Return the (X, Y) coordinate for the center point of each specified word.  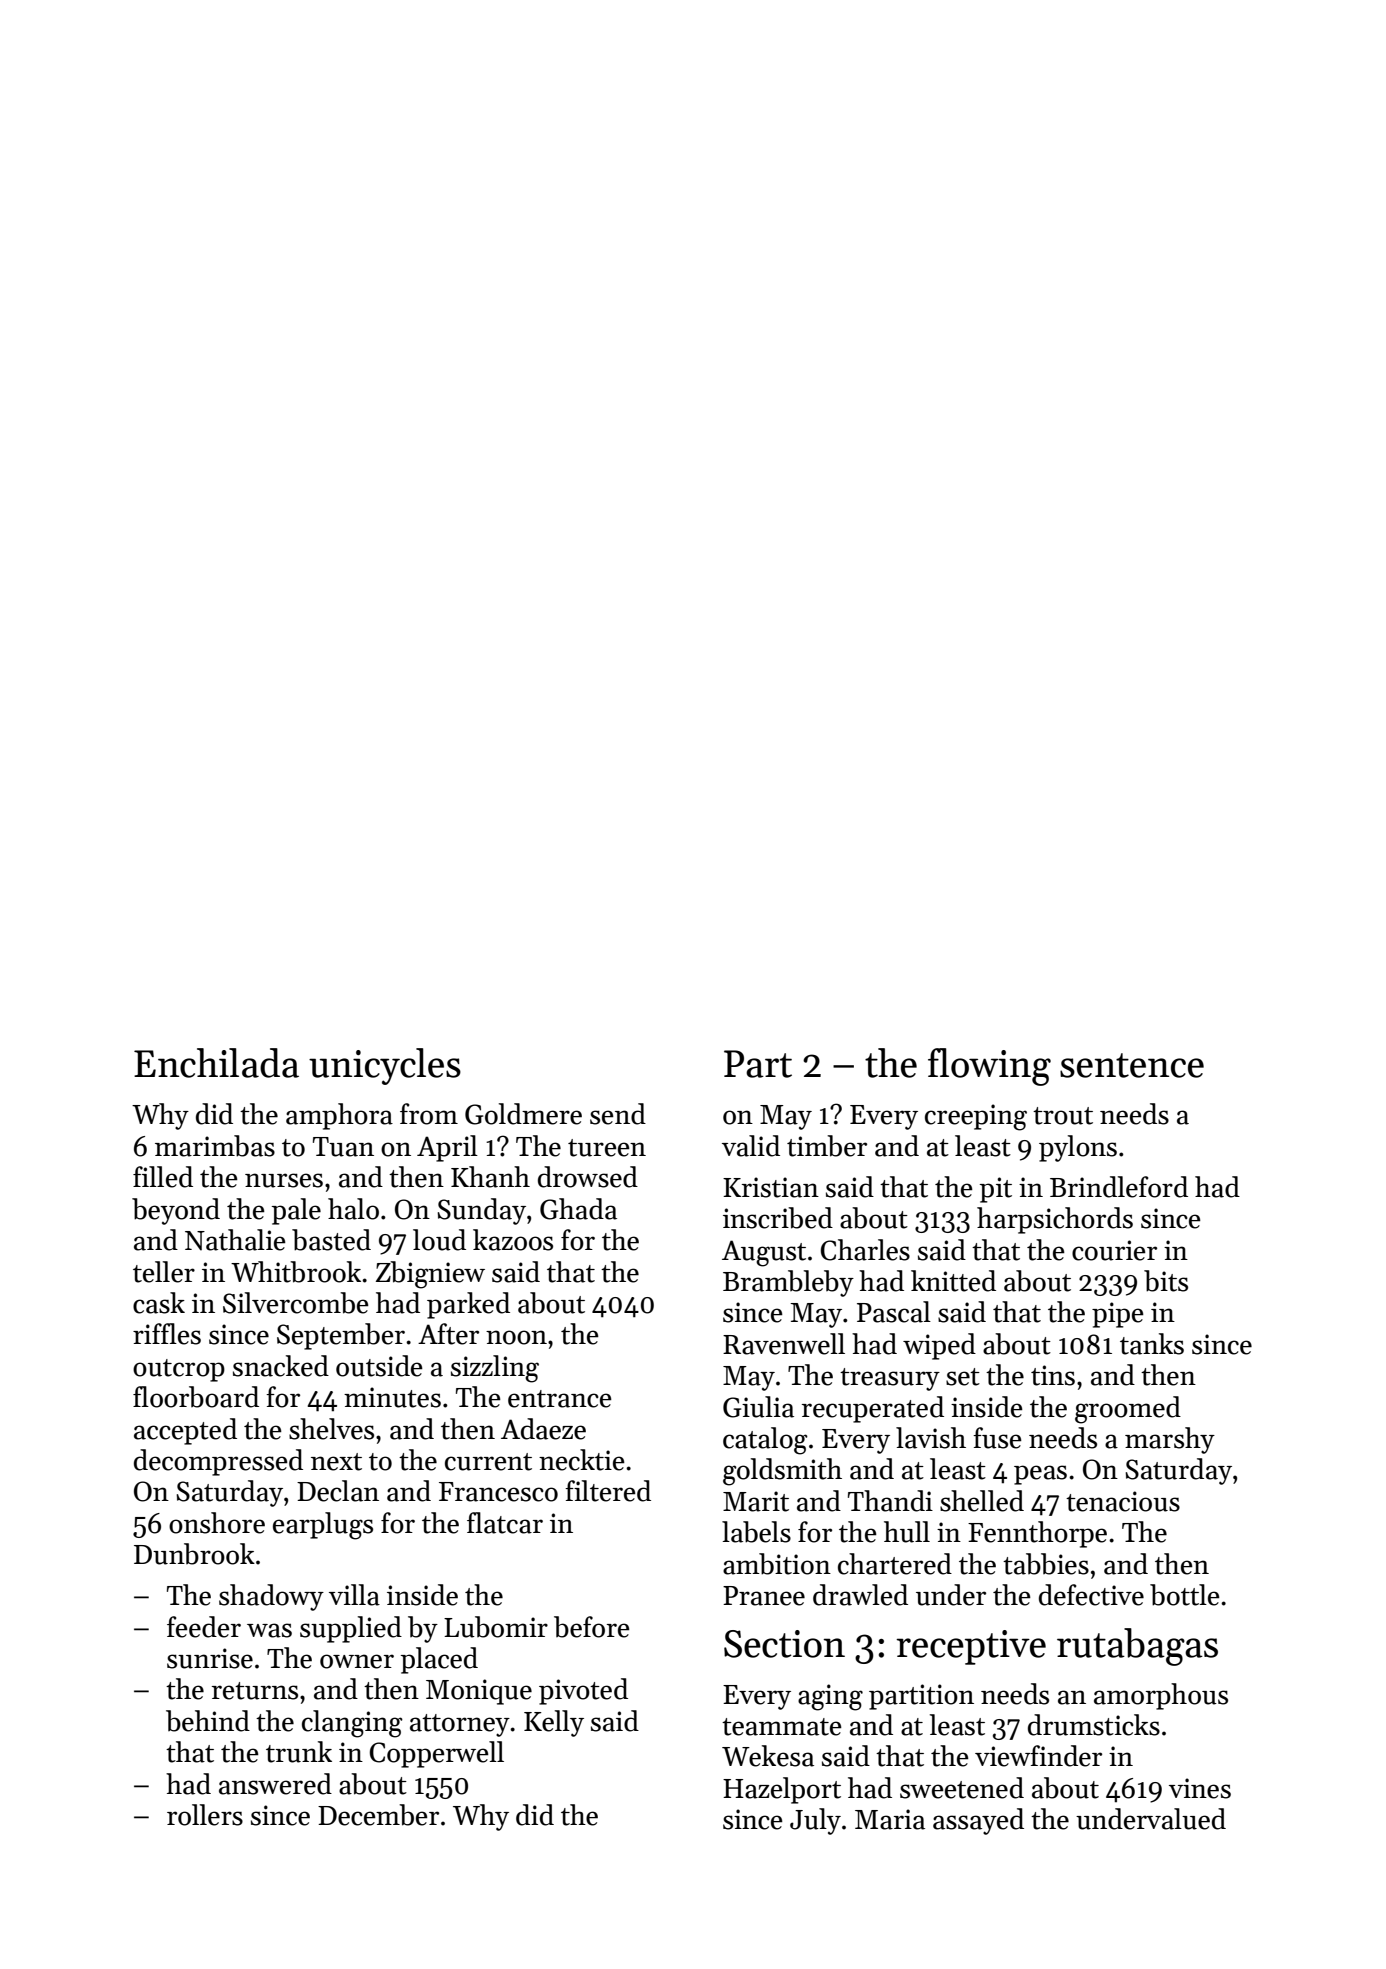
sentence (1132, 1065)
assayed (978, 1821)
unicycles (385, 1066)
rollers (205, 1815)
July (815, 1821)
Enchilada (216, 1063)
